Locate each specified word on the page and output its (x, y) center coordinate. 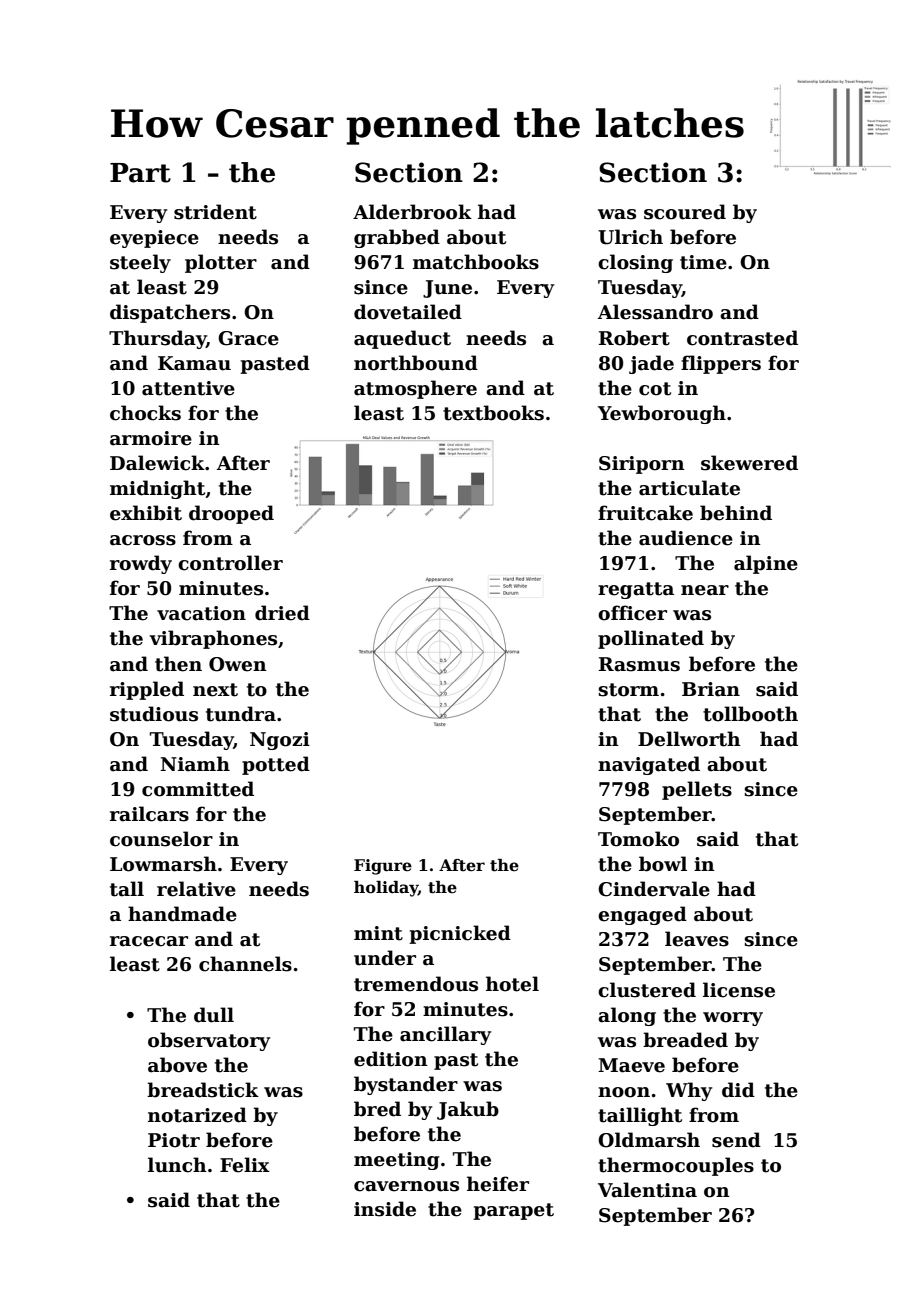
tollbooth (750, 714)
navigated (649, 765)
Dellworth (689, 739)
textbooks (493, 413)
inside (385, 1209)
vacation (201, 613)
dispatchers (170, 313)
